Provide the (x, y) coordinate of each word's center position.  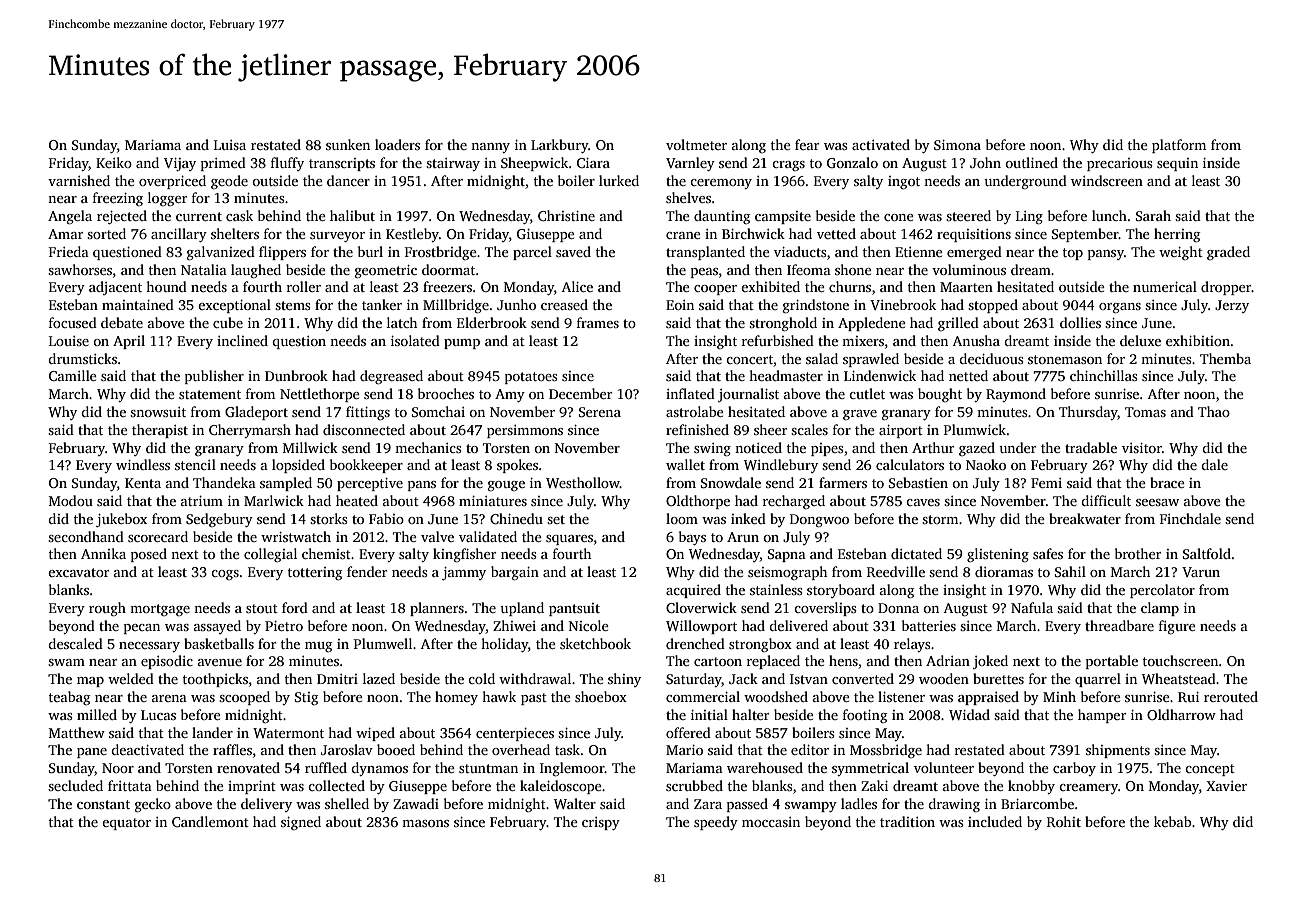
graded (1228, 253)
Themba (1225, 358)
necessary (149, 647)
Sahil (1070, 571)
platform (1179, 146)
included (995, 821)
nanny (490, 148)
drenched (695, 643)
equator (126, 824)
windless (143, 464)
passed (747, 805)
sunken (348, 144)
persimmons (525, 431)
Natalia (204, 269)
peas (704, 273)
